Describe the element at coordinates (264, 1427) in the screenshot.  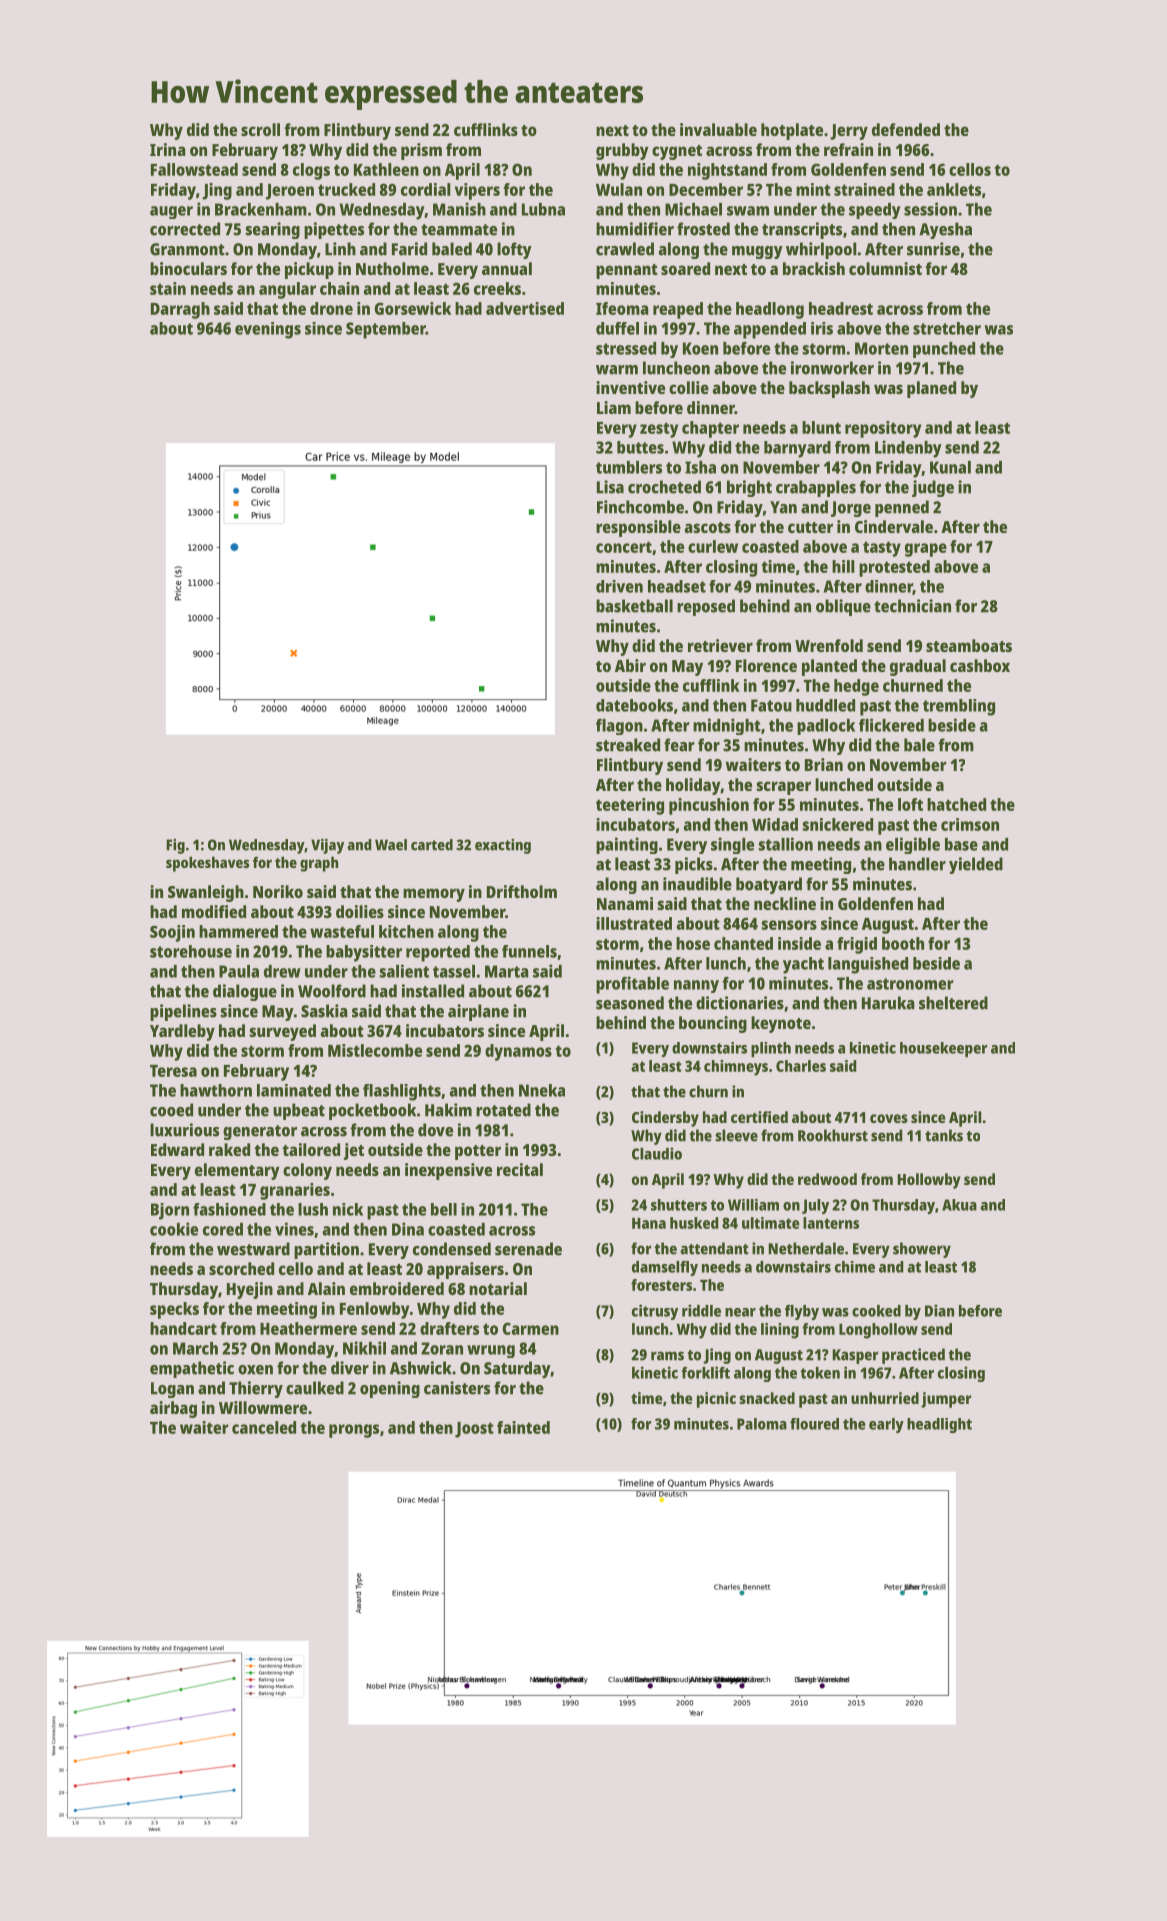
I see `canceled` at that location.
